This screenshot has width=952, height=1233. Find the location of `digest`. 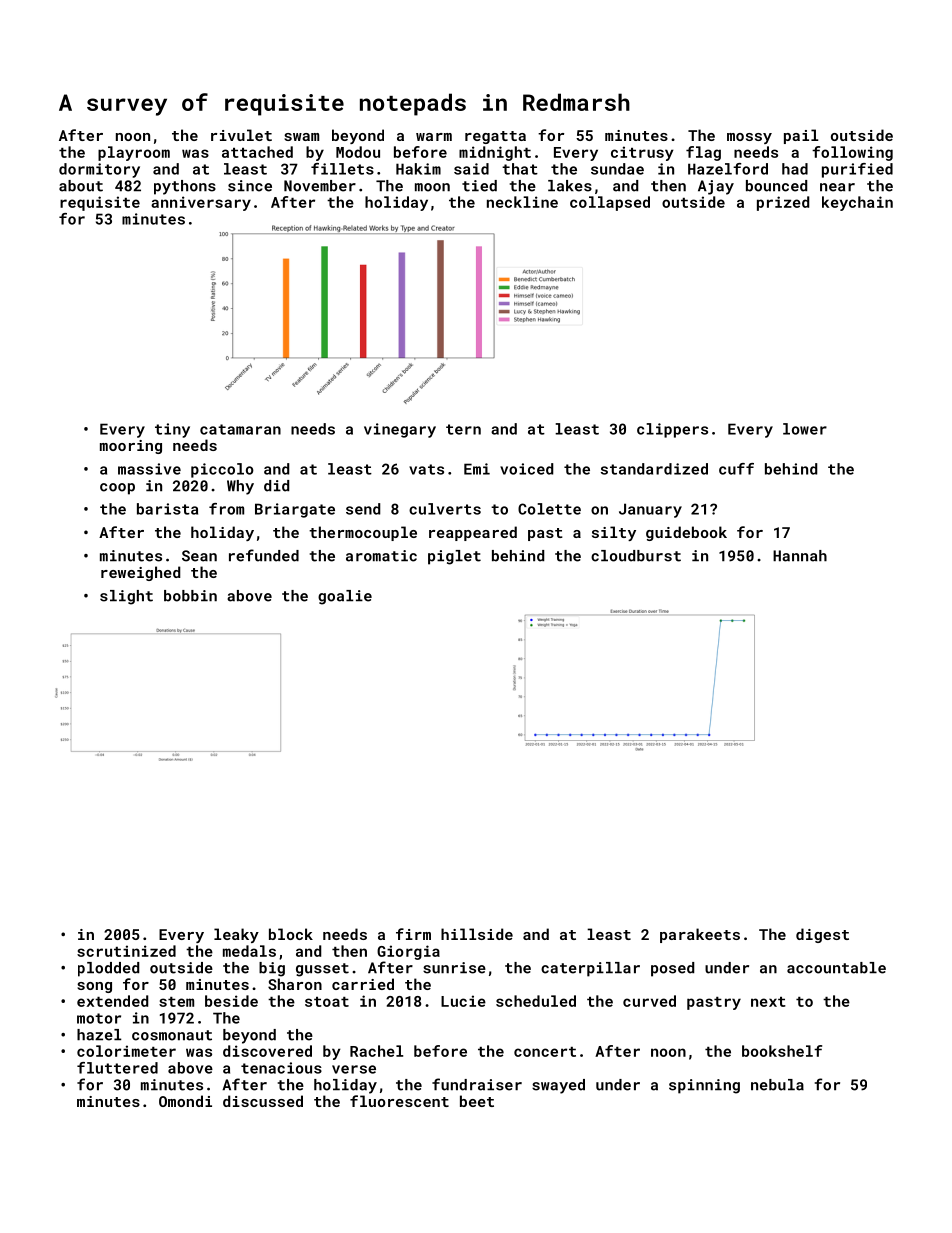

digest is located at coordinates (822, 935).
